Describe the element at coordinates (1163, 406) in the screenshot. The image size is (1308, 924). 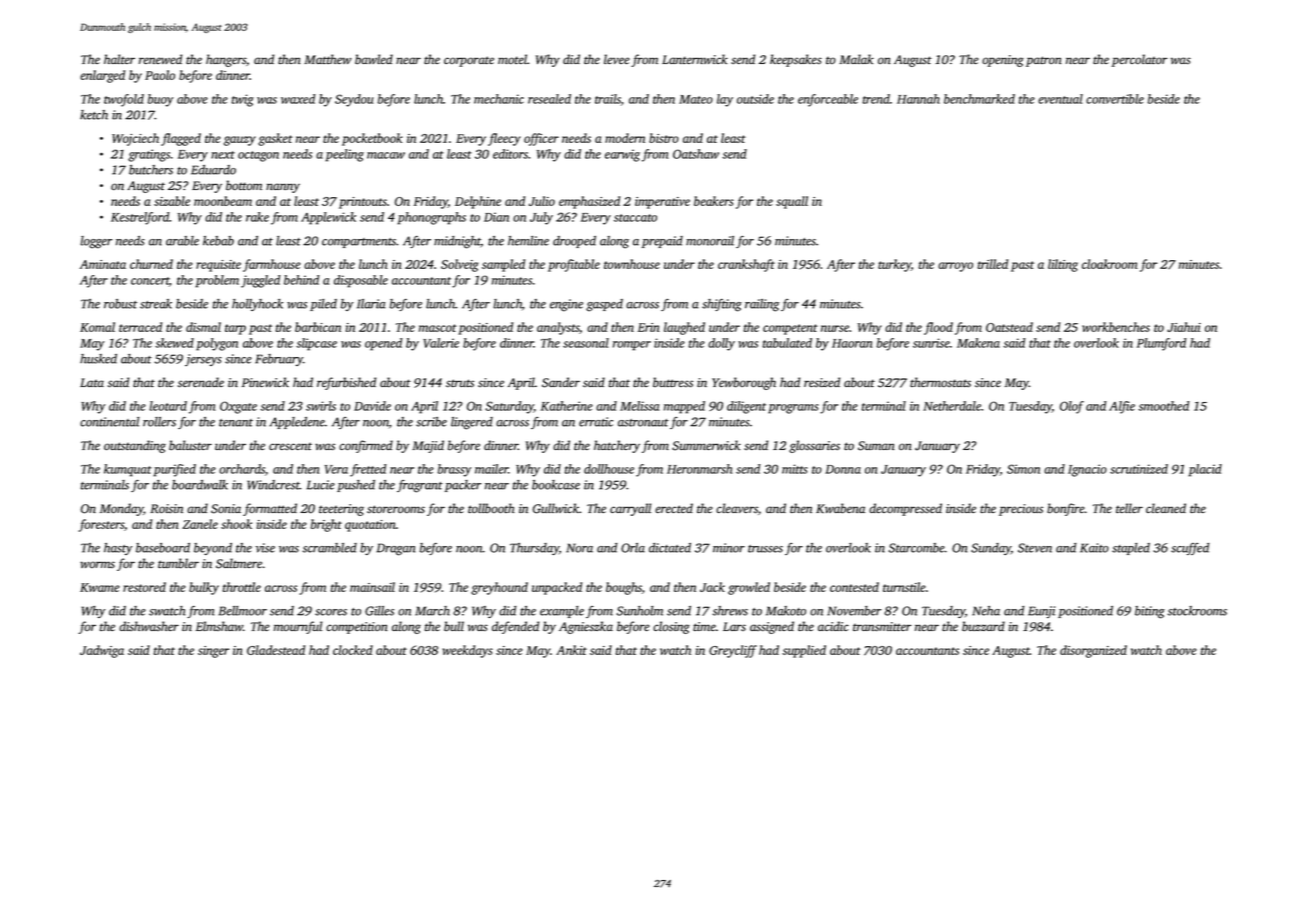
I see `smoothed` at that location.
